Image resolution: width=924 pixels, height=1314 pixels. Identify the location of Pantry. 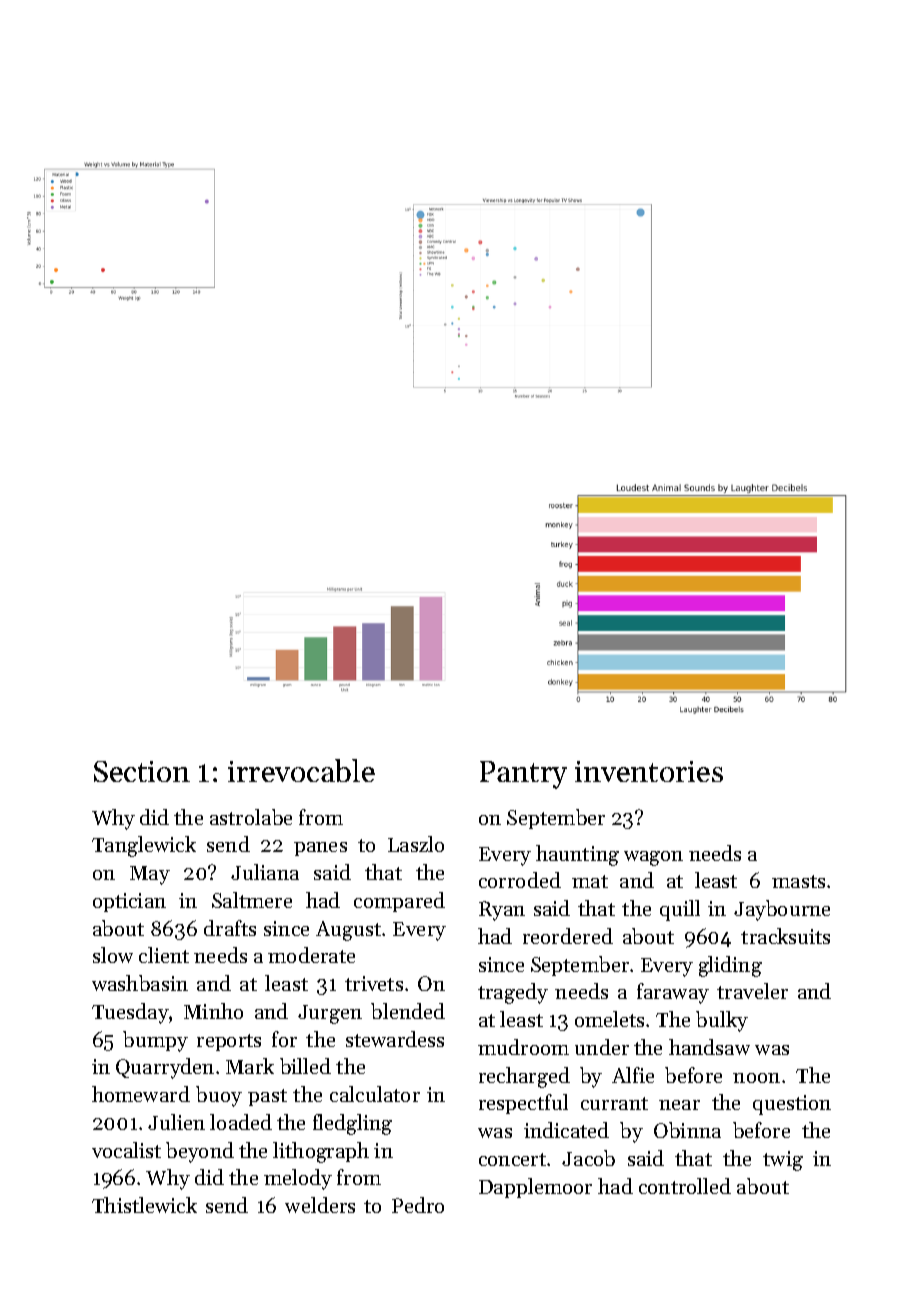
(523, 775).
